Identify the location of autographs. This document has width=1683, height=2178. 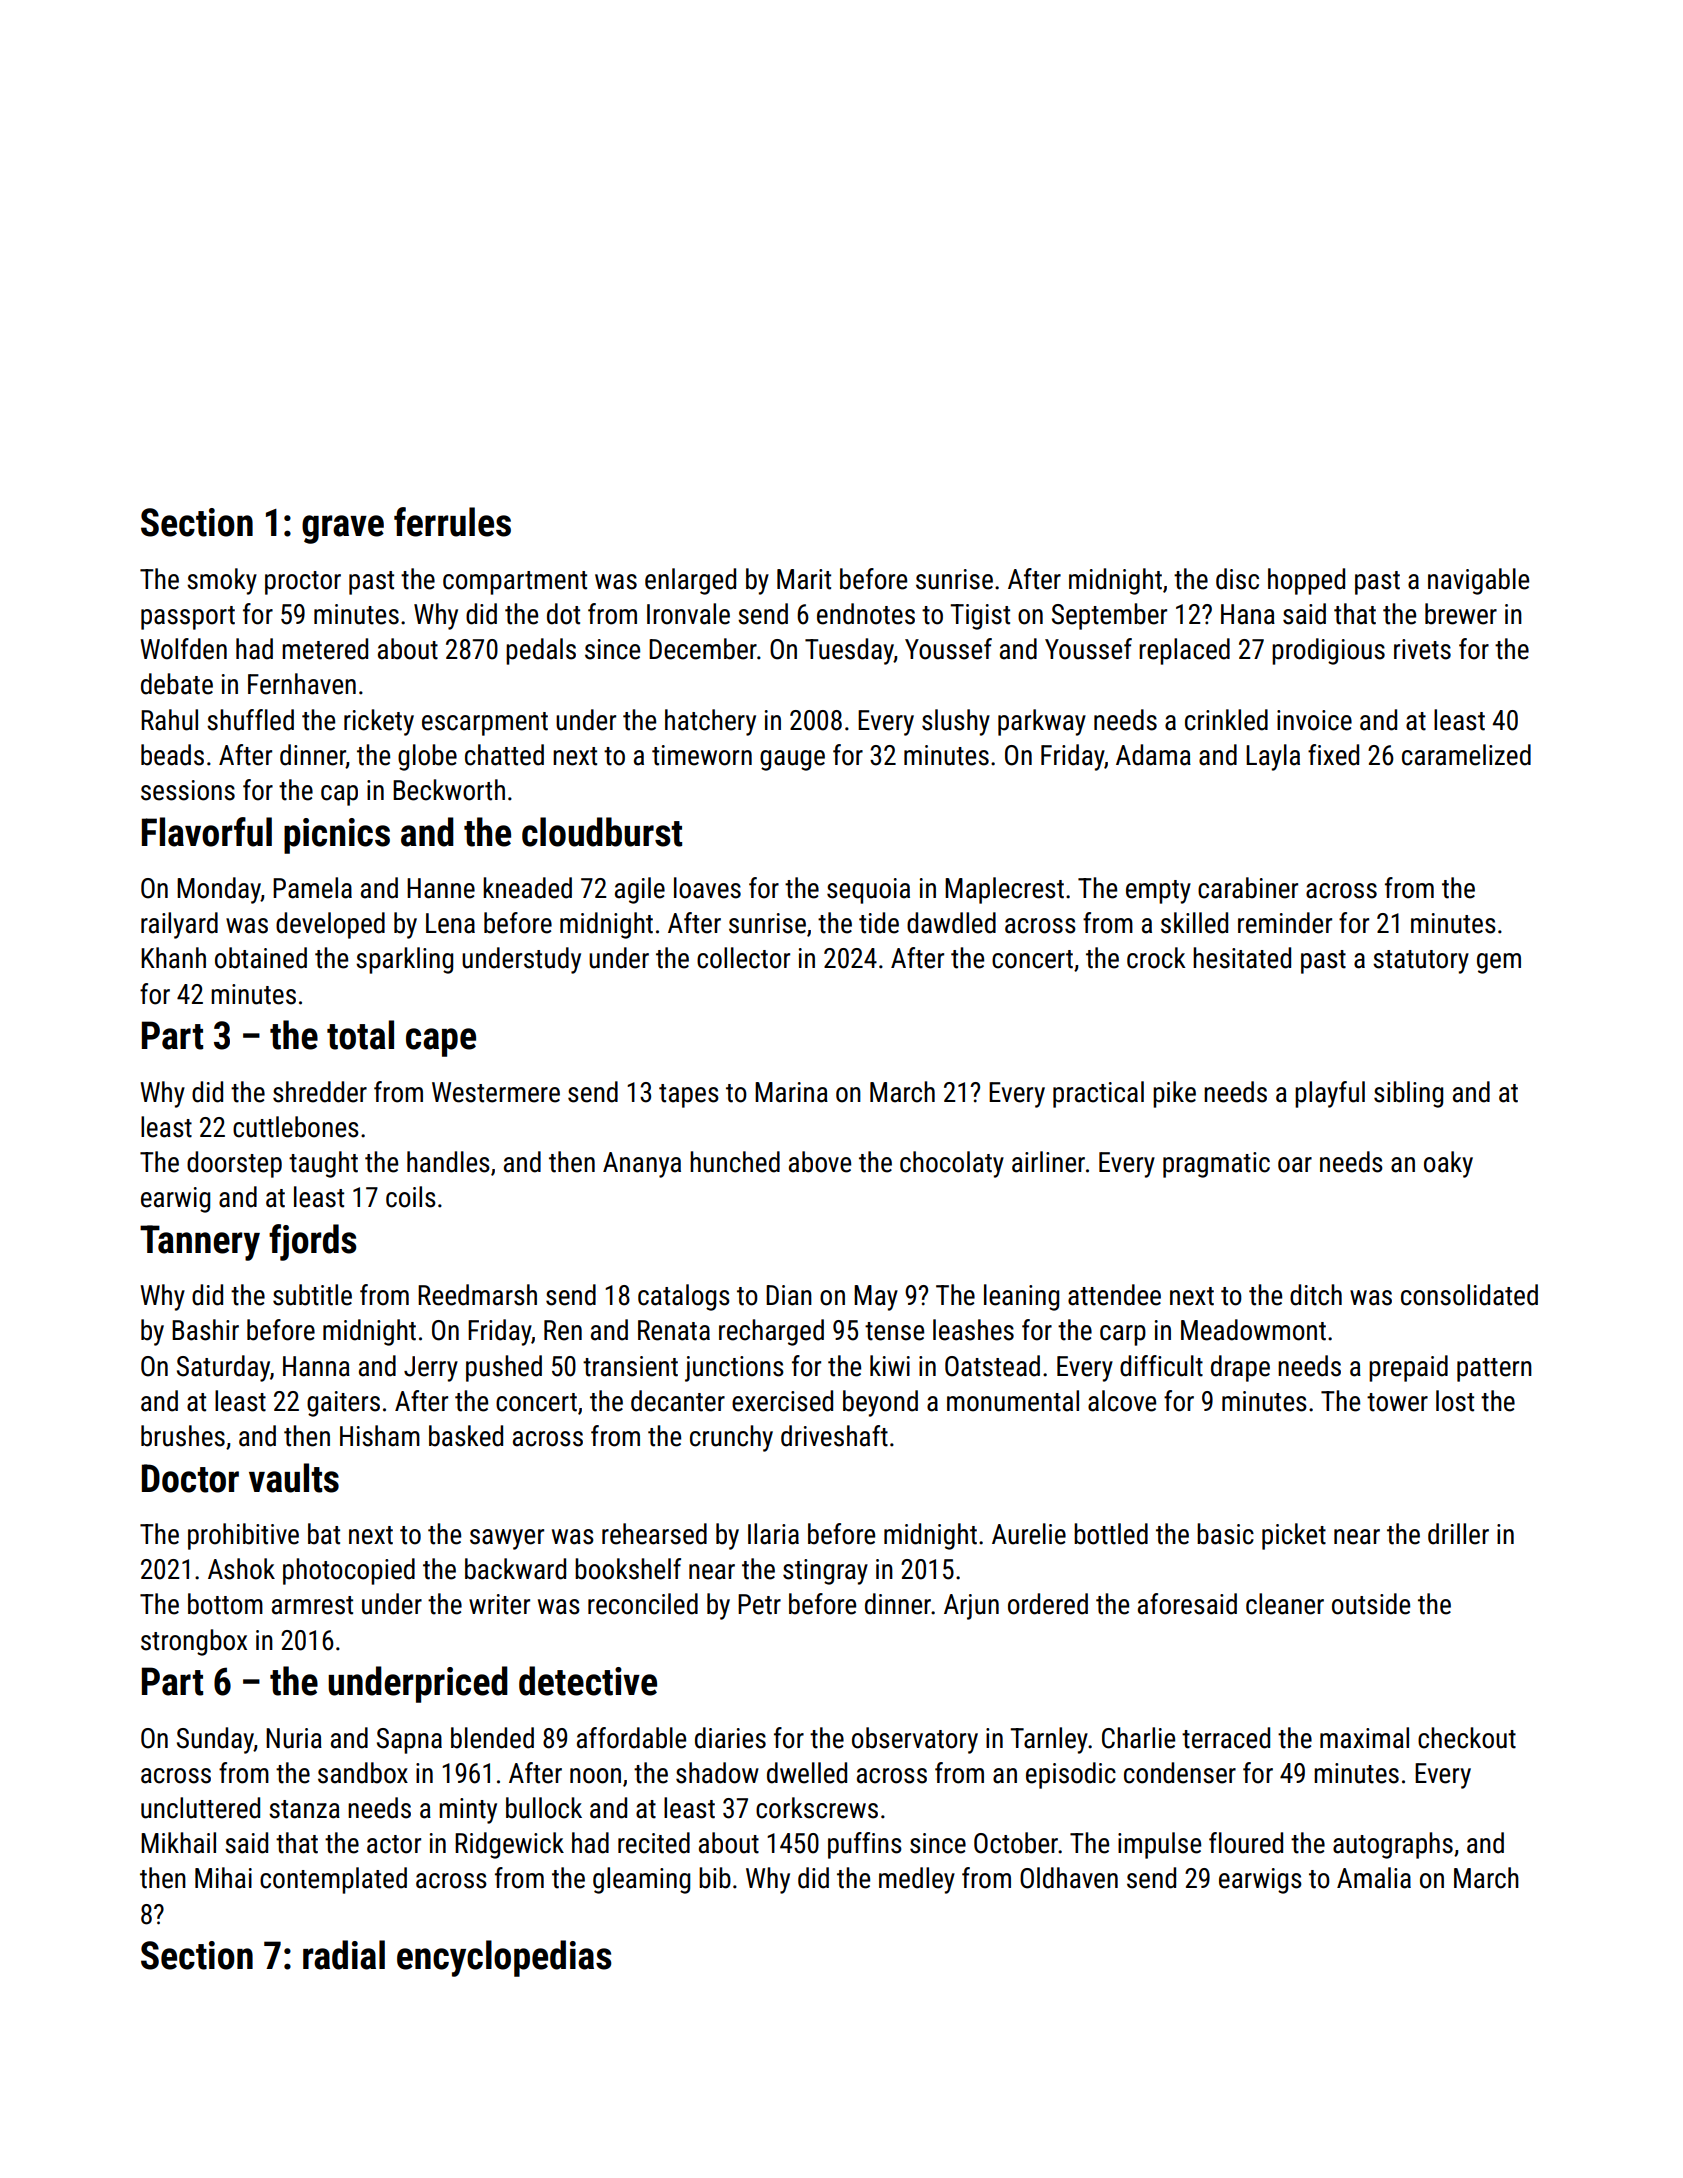
(1393, 1845).
